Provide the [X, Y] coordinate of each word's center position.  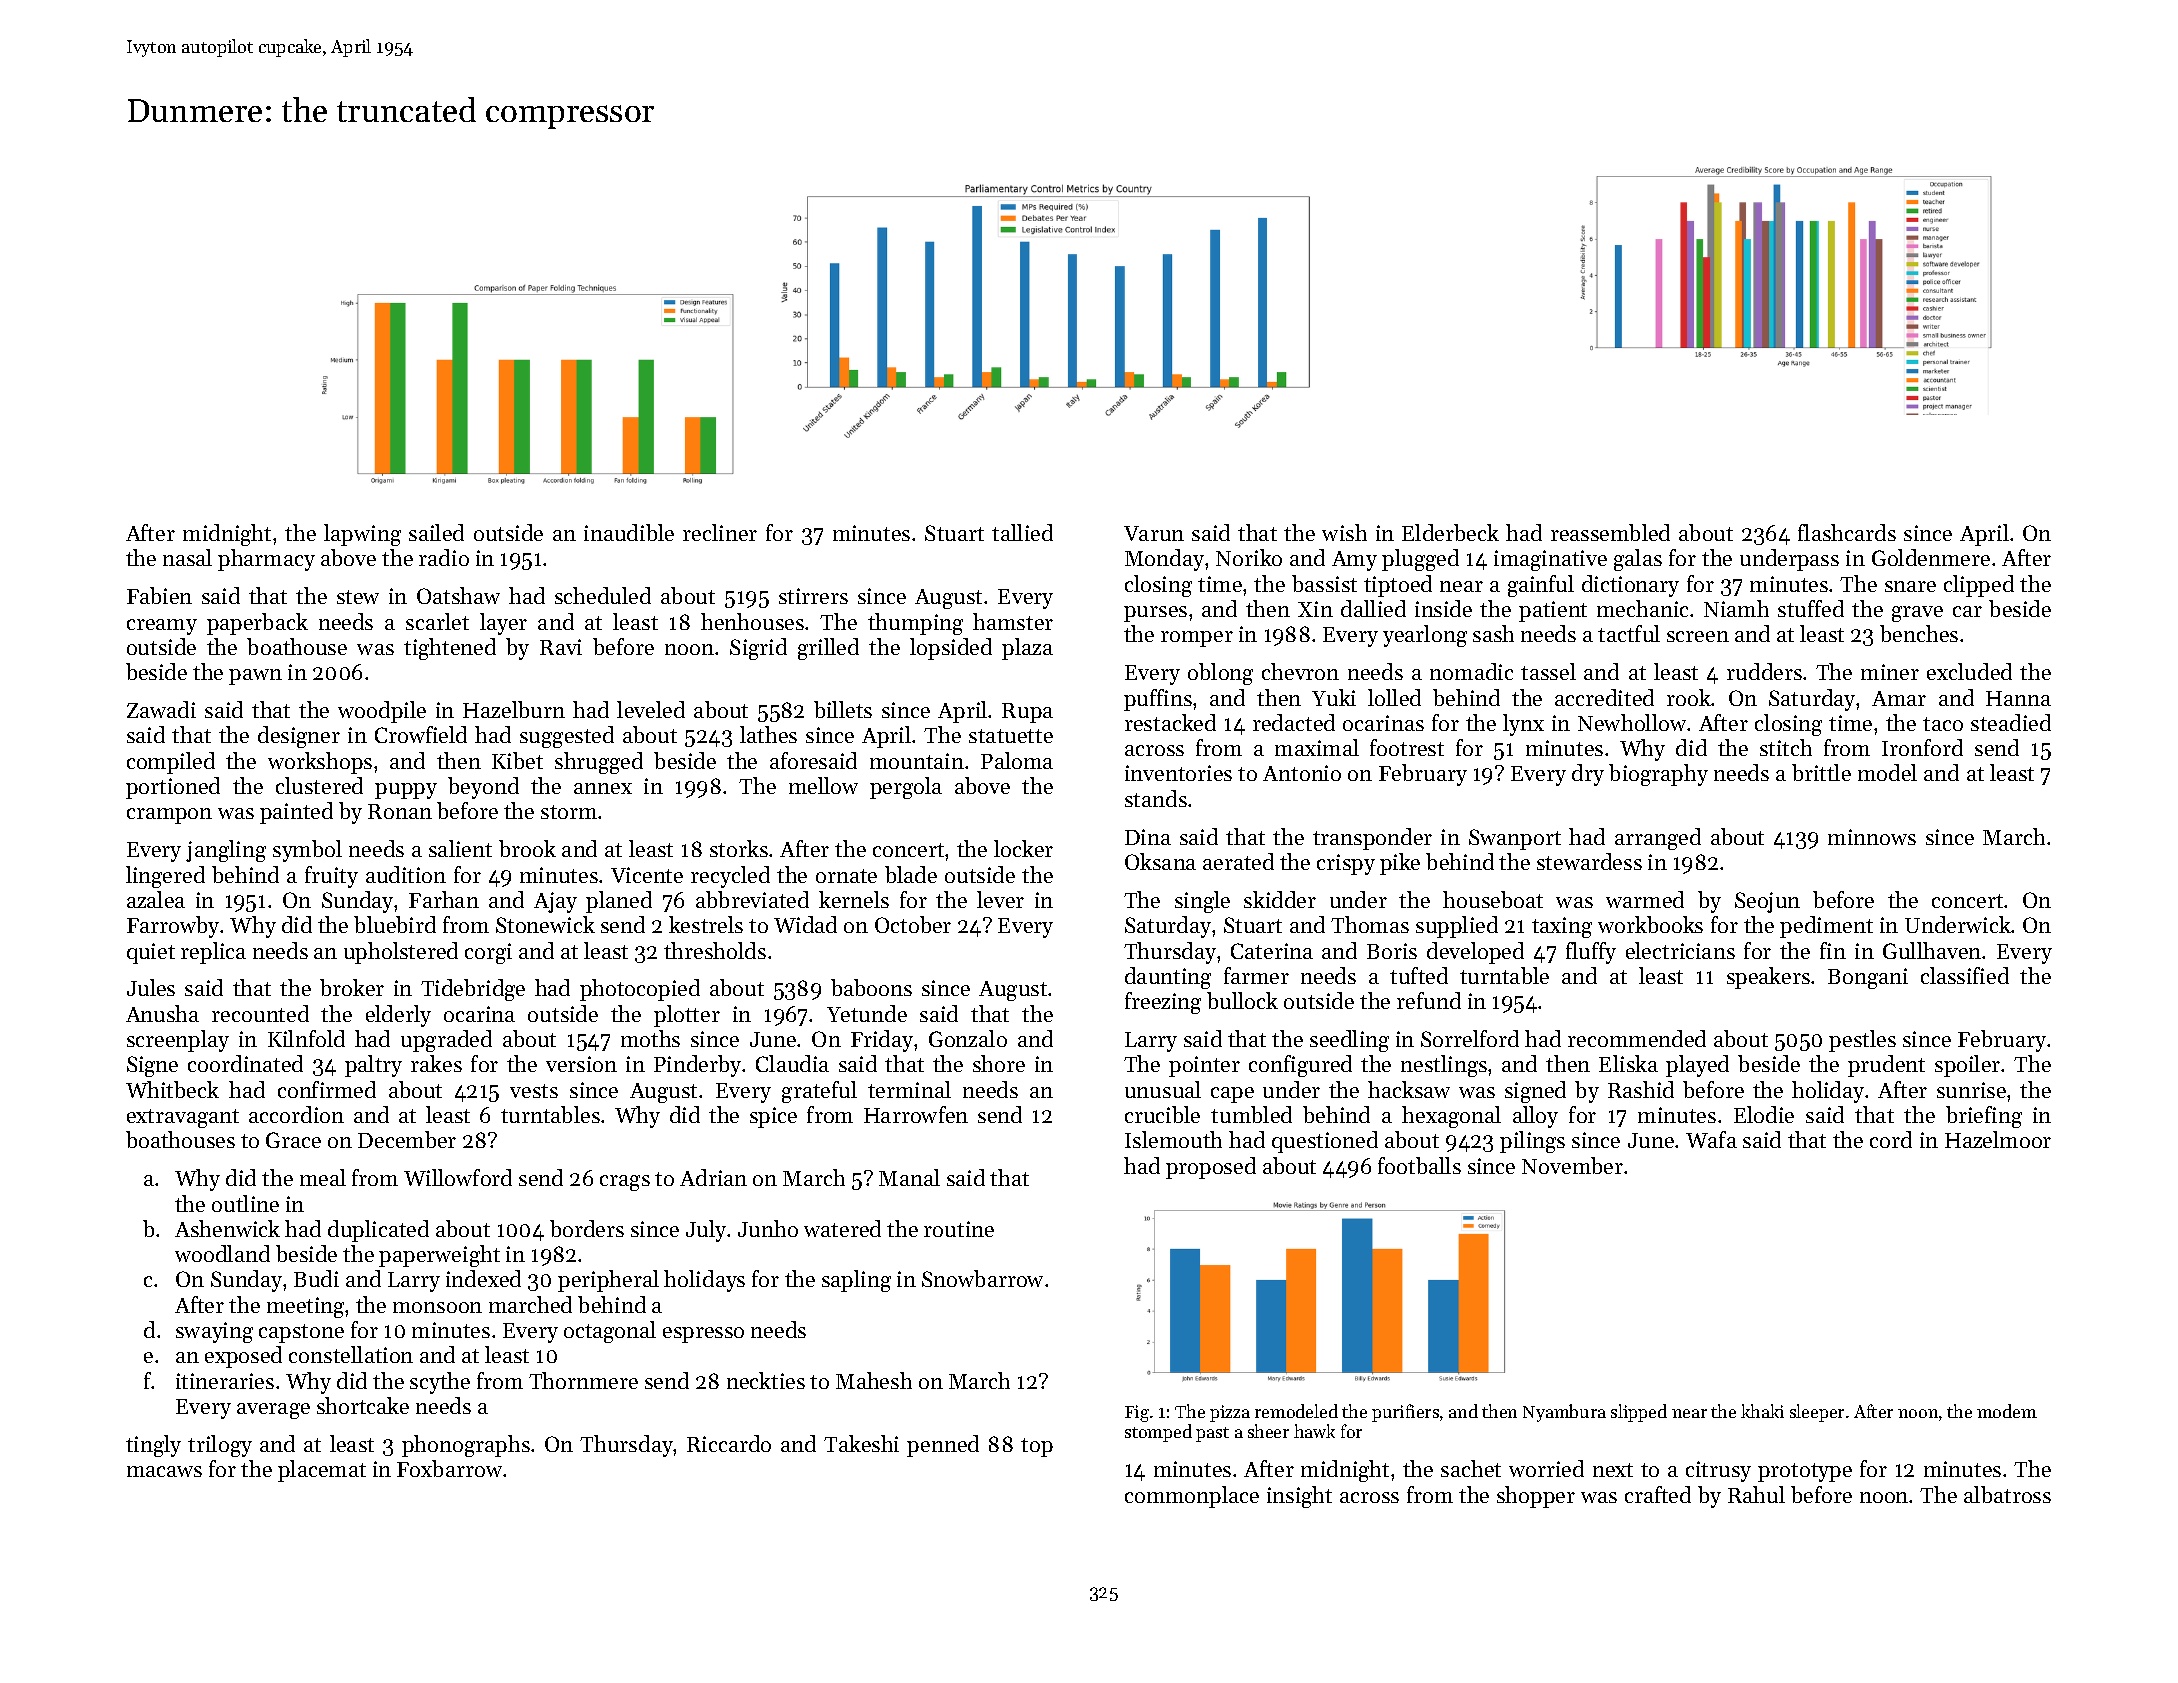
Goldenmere [1931, 557]
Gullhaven [1933, 950]
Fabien [159, 595]
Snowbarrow [982, 1278]
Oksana [1160, 861]
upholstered [401, 953]
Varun [1154, 533]
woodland [222, 1253]
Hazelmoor [1998, 1139]
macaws [164, 1471]
